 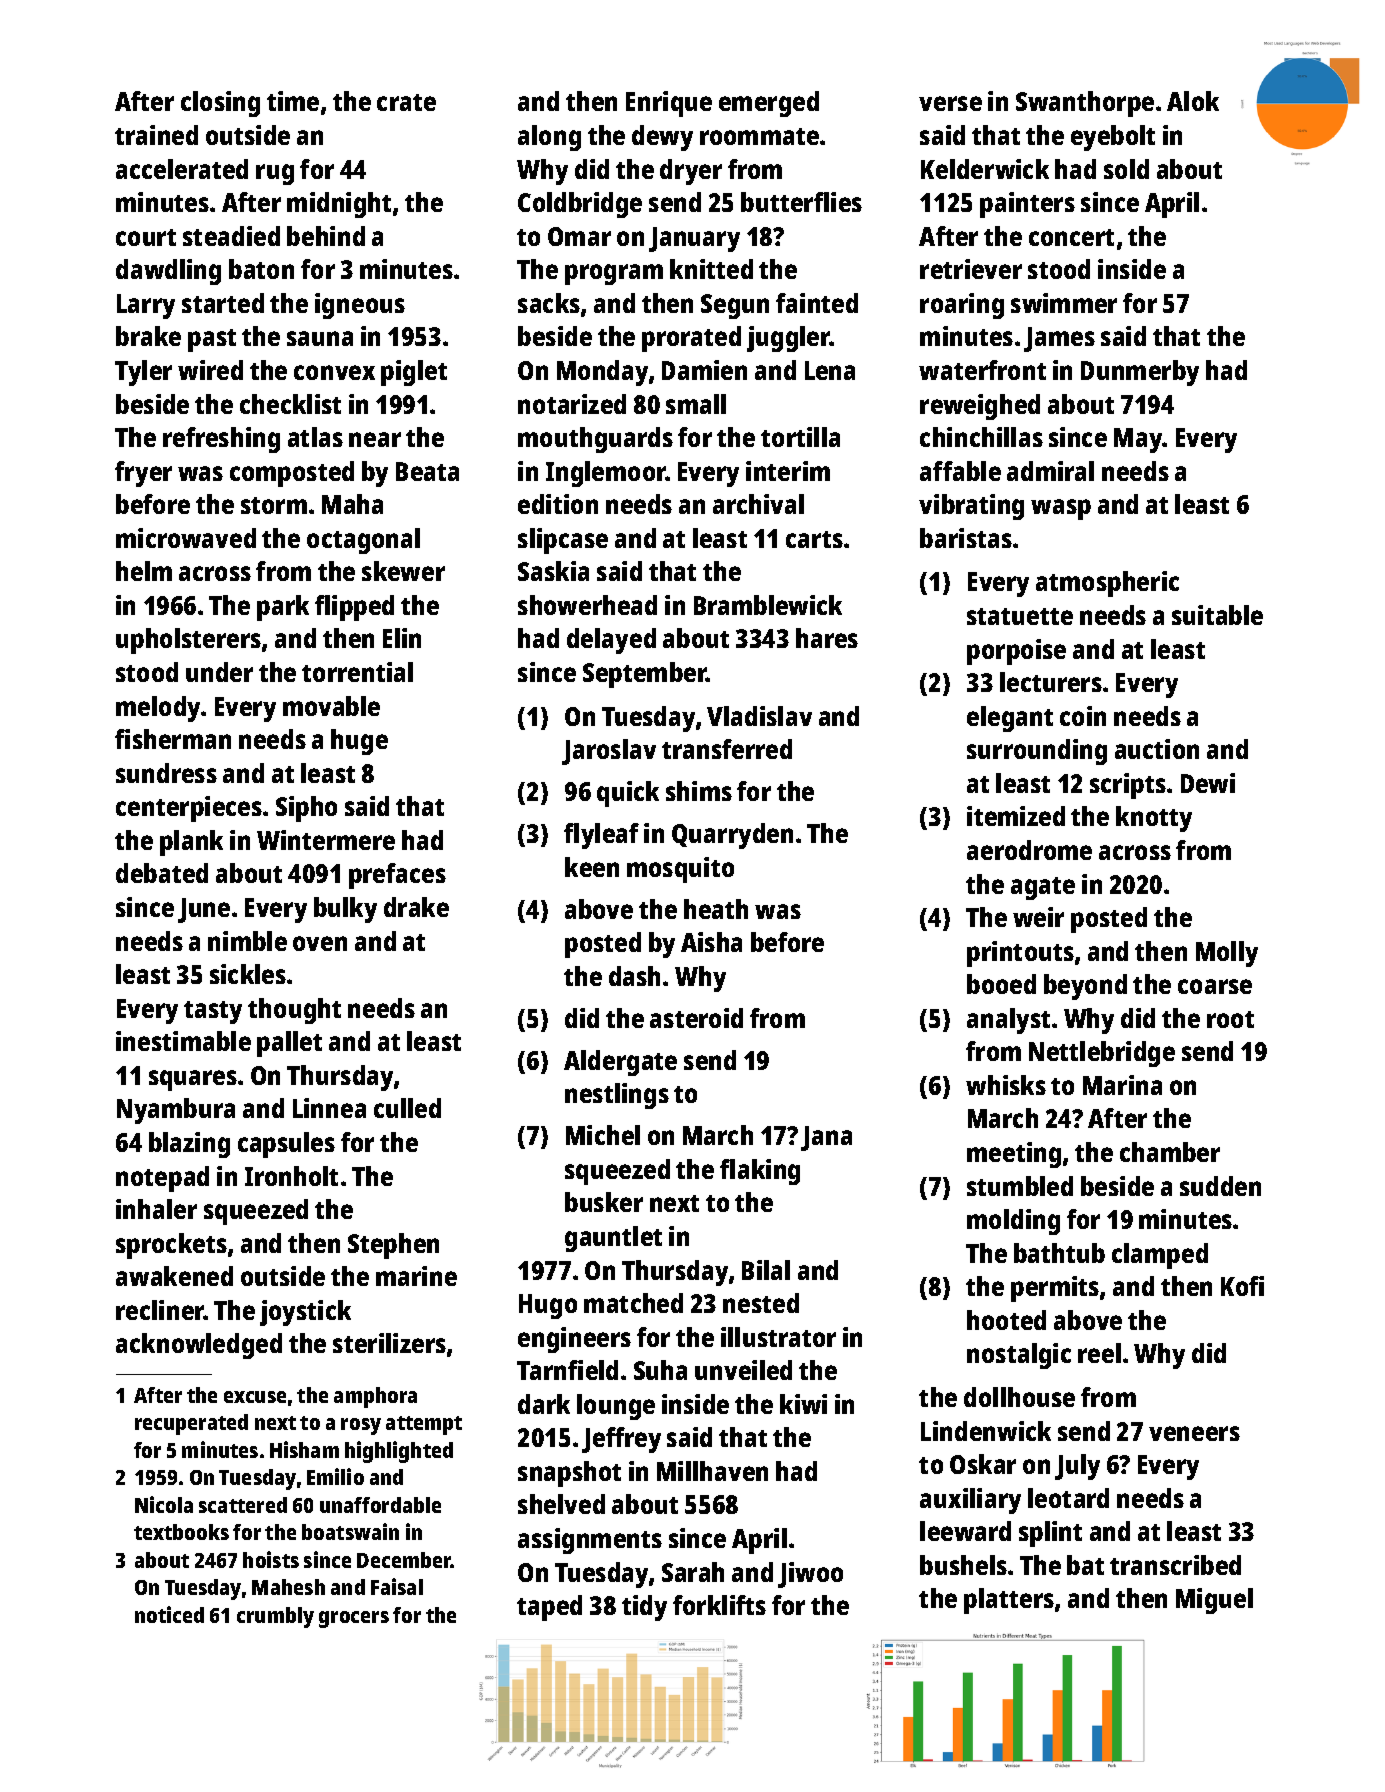 What do you see at coordinates (156, 135) in the screenshot?
I see `trained` at bounding box center [156, 135].
